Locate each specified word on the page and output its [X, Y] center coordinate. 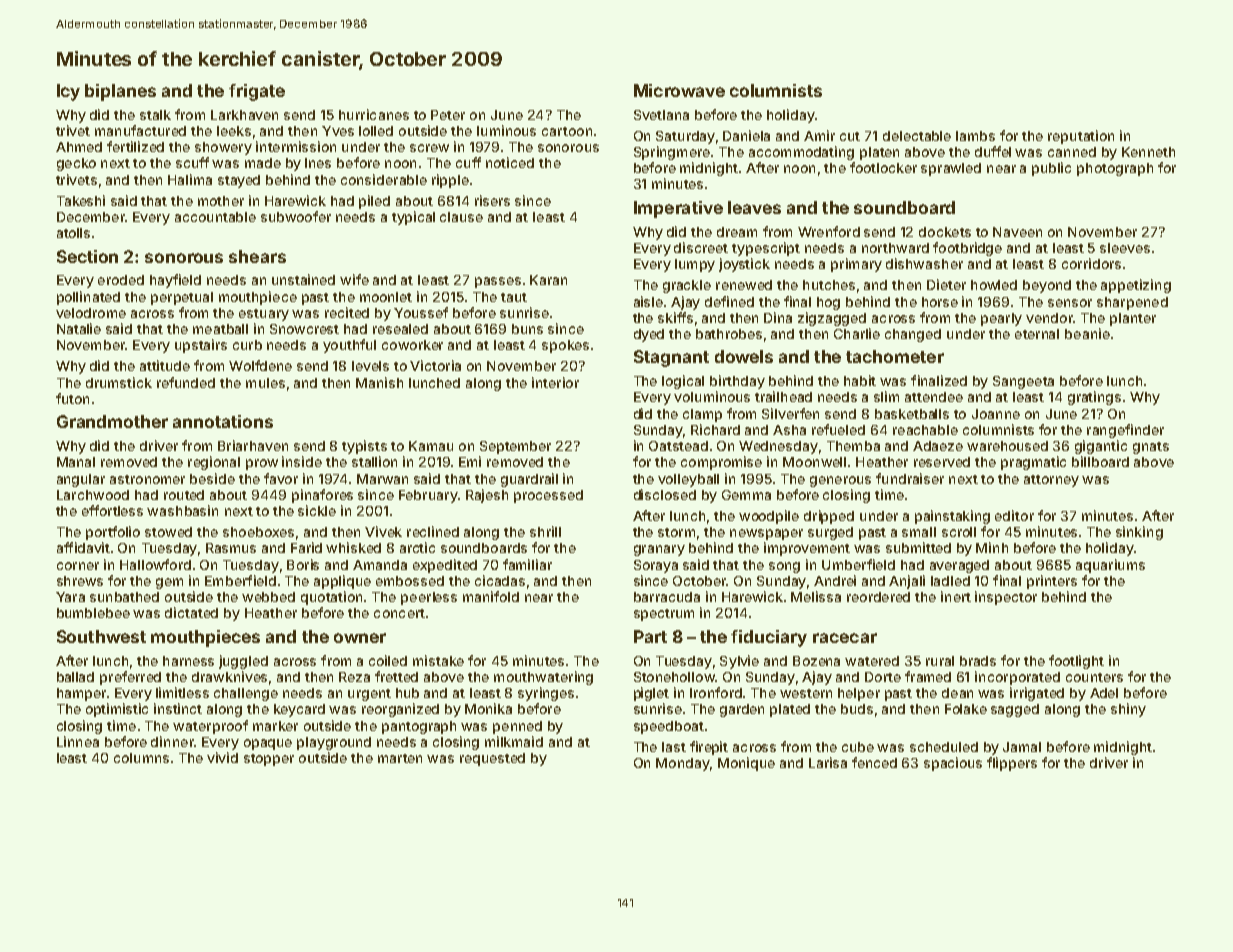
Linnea [78, 741]
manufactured [140, 130]
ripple [450, 181]
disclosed [665, 494]
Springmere [672, 153]
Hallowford [155, 564]
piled [374, 202]
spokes [565, 346]
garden [742, 710]
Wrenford [829, 231]
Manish [379, 382]
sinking [1139, 533]
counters [1094, 677]
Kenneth [1148, 152]
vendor [1049, 318]
